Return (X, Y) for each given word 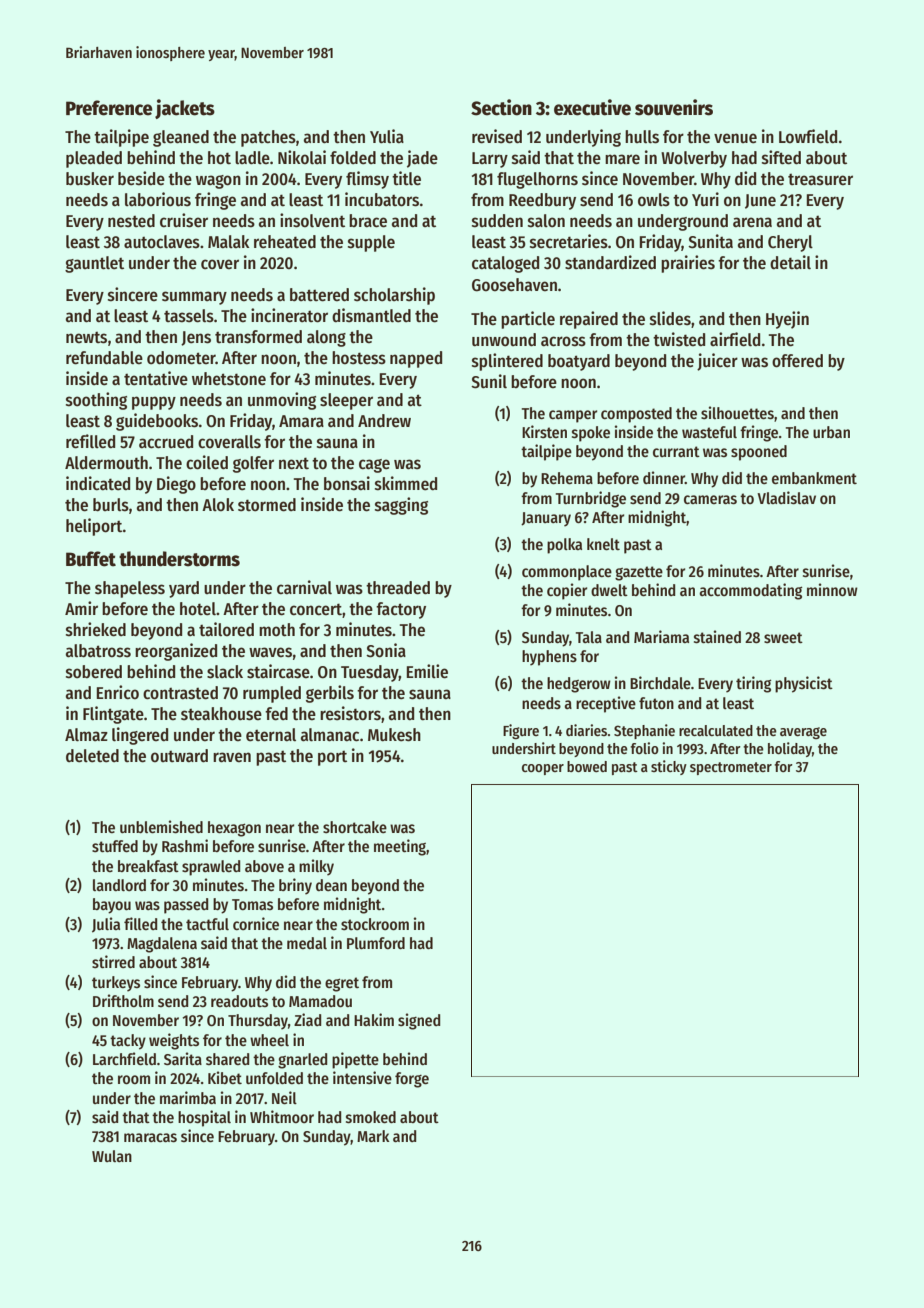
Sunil (489, 381)
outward (179, 756)
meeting (400, 847)
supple (371, 243)
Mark (373, 1136)
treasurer (820, 180)
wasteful (709, 432)
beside (141, 178)
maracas (150, 1138)
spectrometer (731, 768)
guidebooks (157, 422)
